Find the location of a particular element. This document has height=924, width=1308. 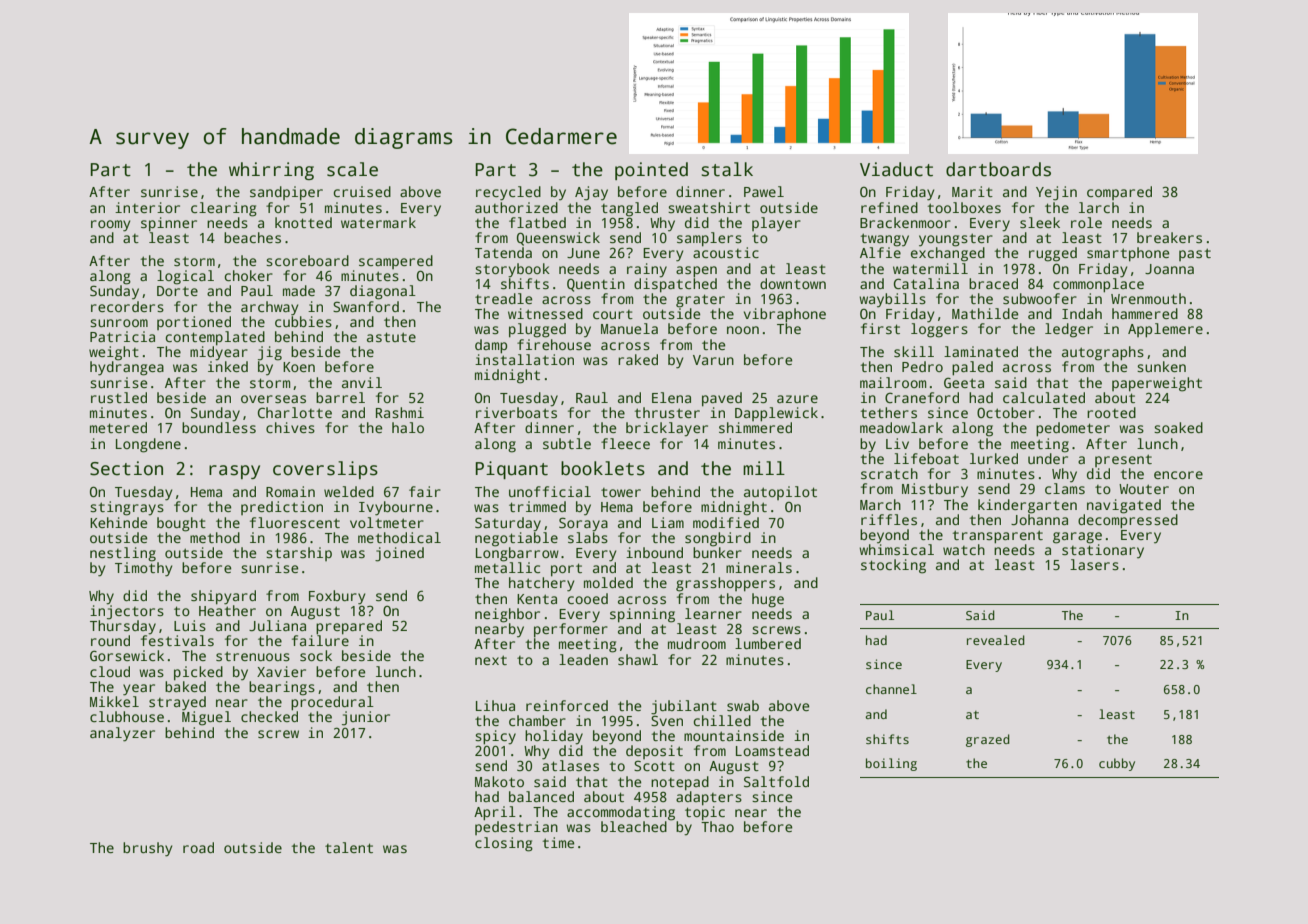

Yejin is located at coordinates (1056, 193).
